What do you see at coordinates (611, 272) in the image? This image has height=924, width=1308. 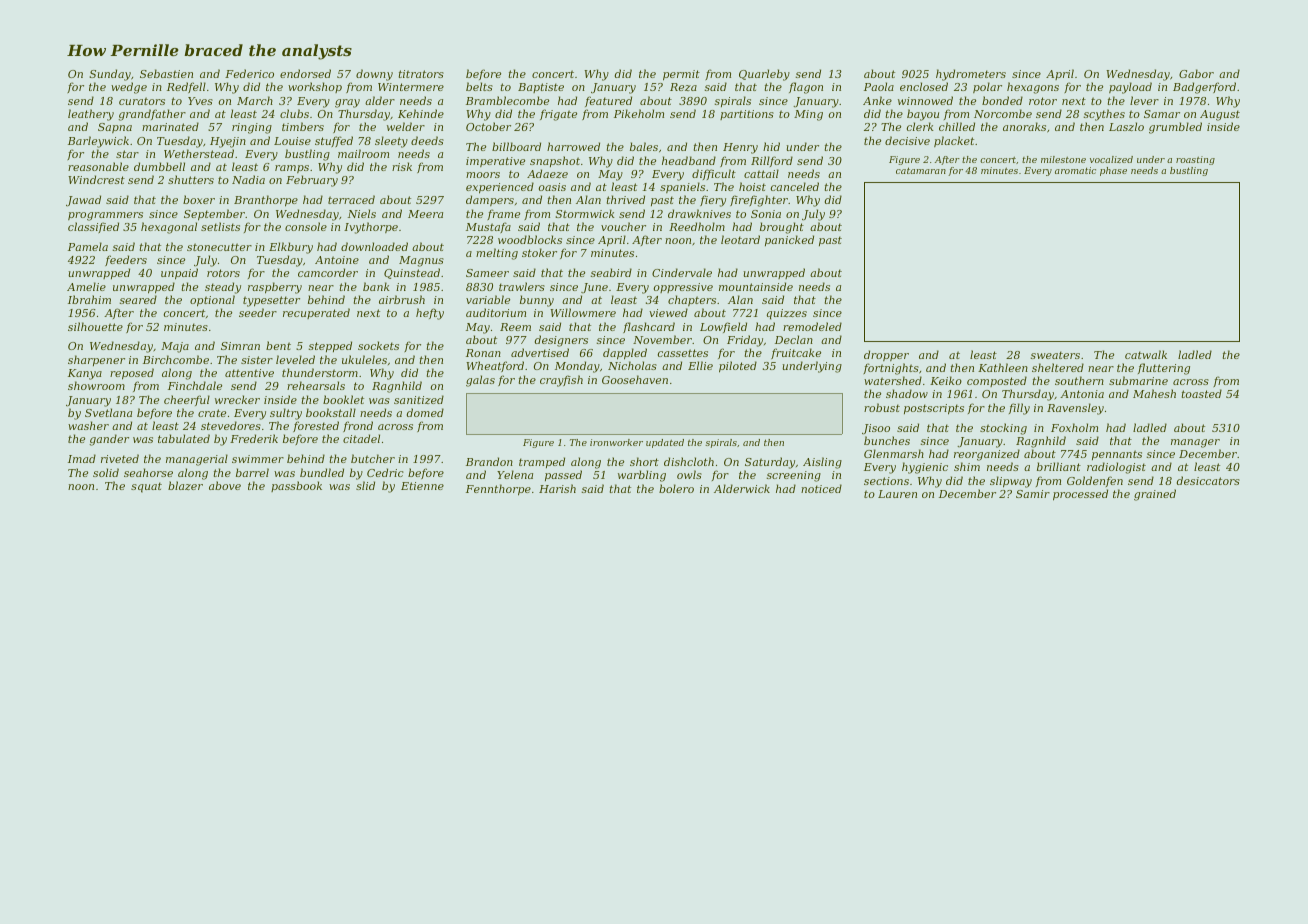 I see `seabird` at bounding box center [611, 272].
